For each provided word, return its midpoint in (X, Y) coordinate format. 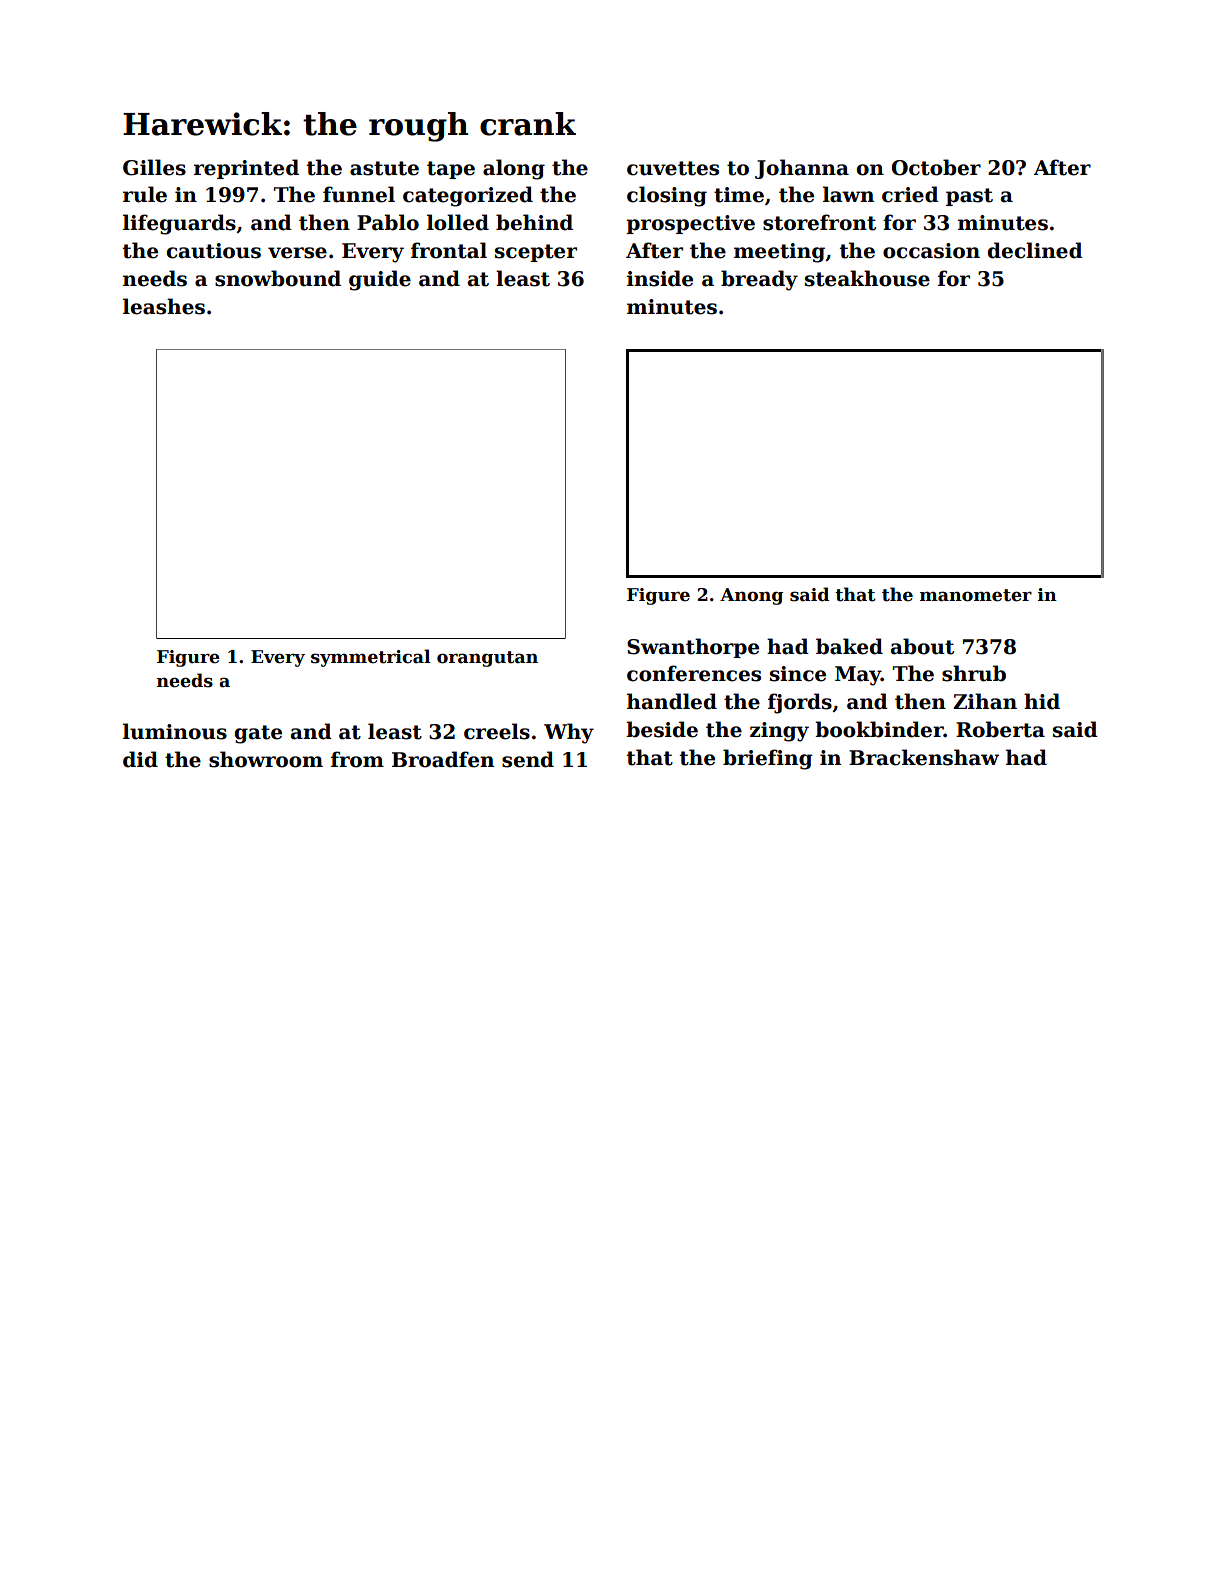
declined (1035, 250)
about (922, 646)
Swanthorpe (693, 648)
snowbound (278, 278)
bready (759, 280)
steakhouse (867, 278)
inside (660, 278)
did (140, 759)
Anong (751, 596)
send (528, 759)
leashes (164, 306)
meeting (779, 253)
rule (145, 194)
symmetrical (371, 658)
